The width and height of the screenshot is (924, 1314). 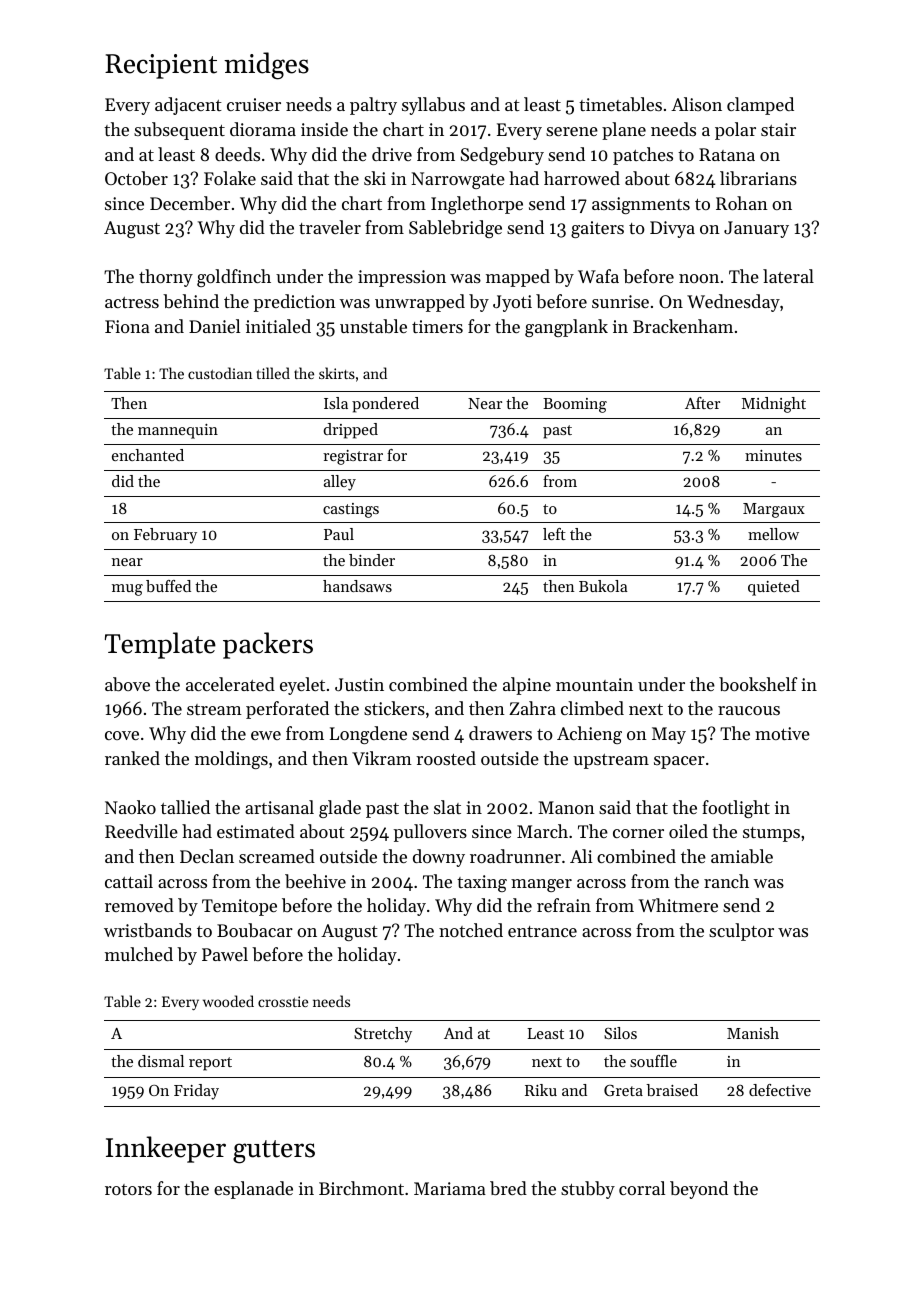 I want to click on Recipient, so click(x=161, y=66).
